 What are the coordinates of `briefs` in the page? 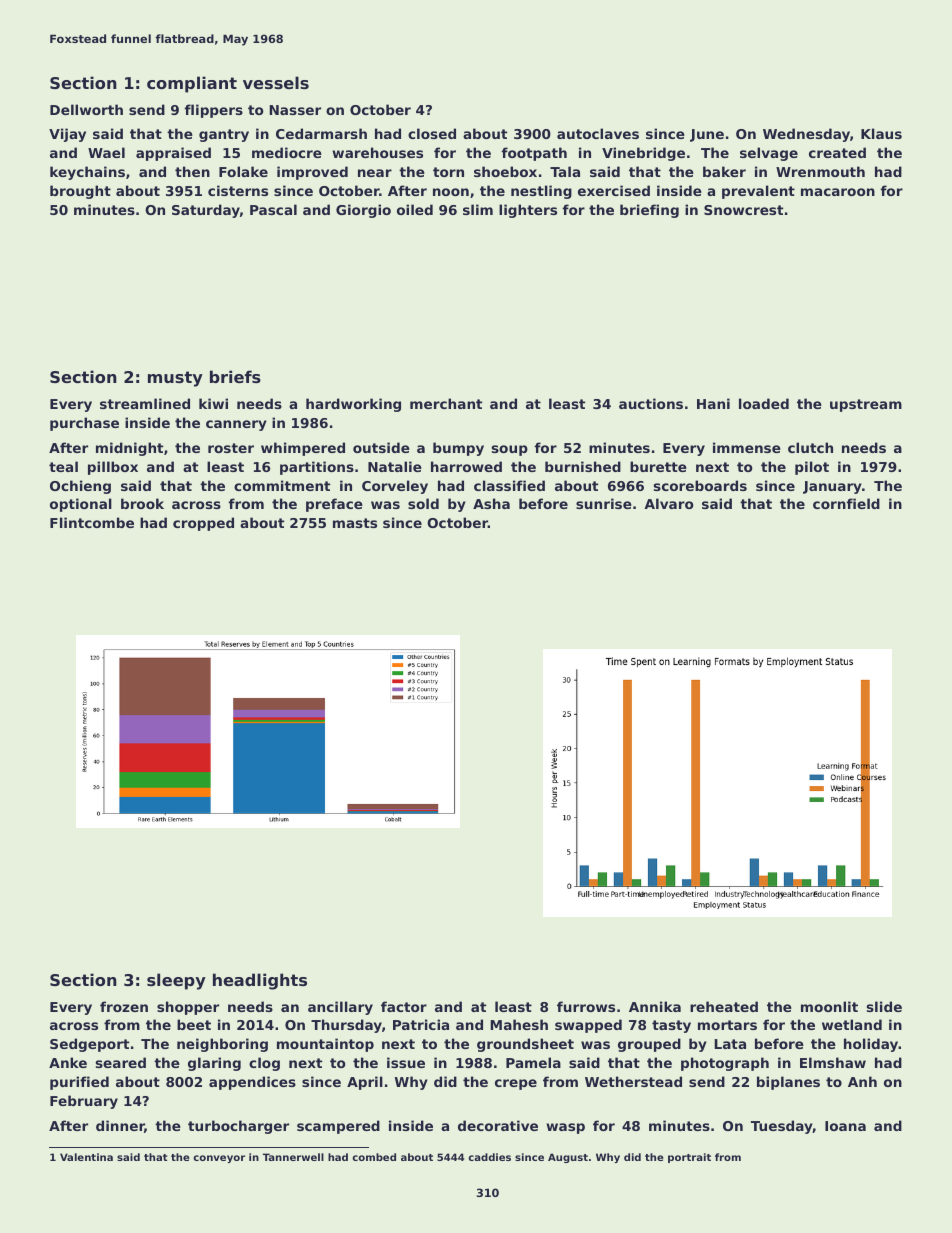 It's located at (235, 376).
